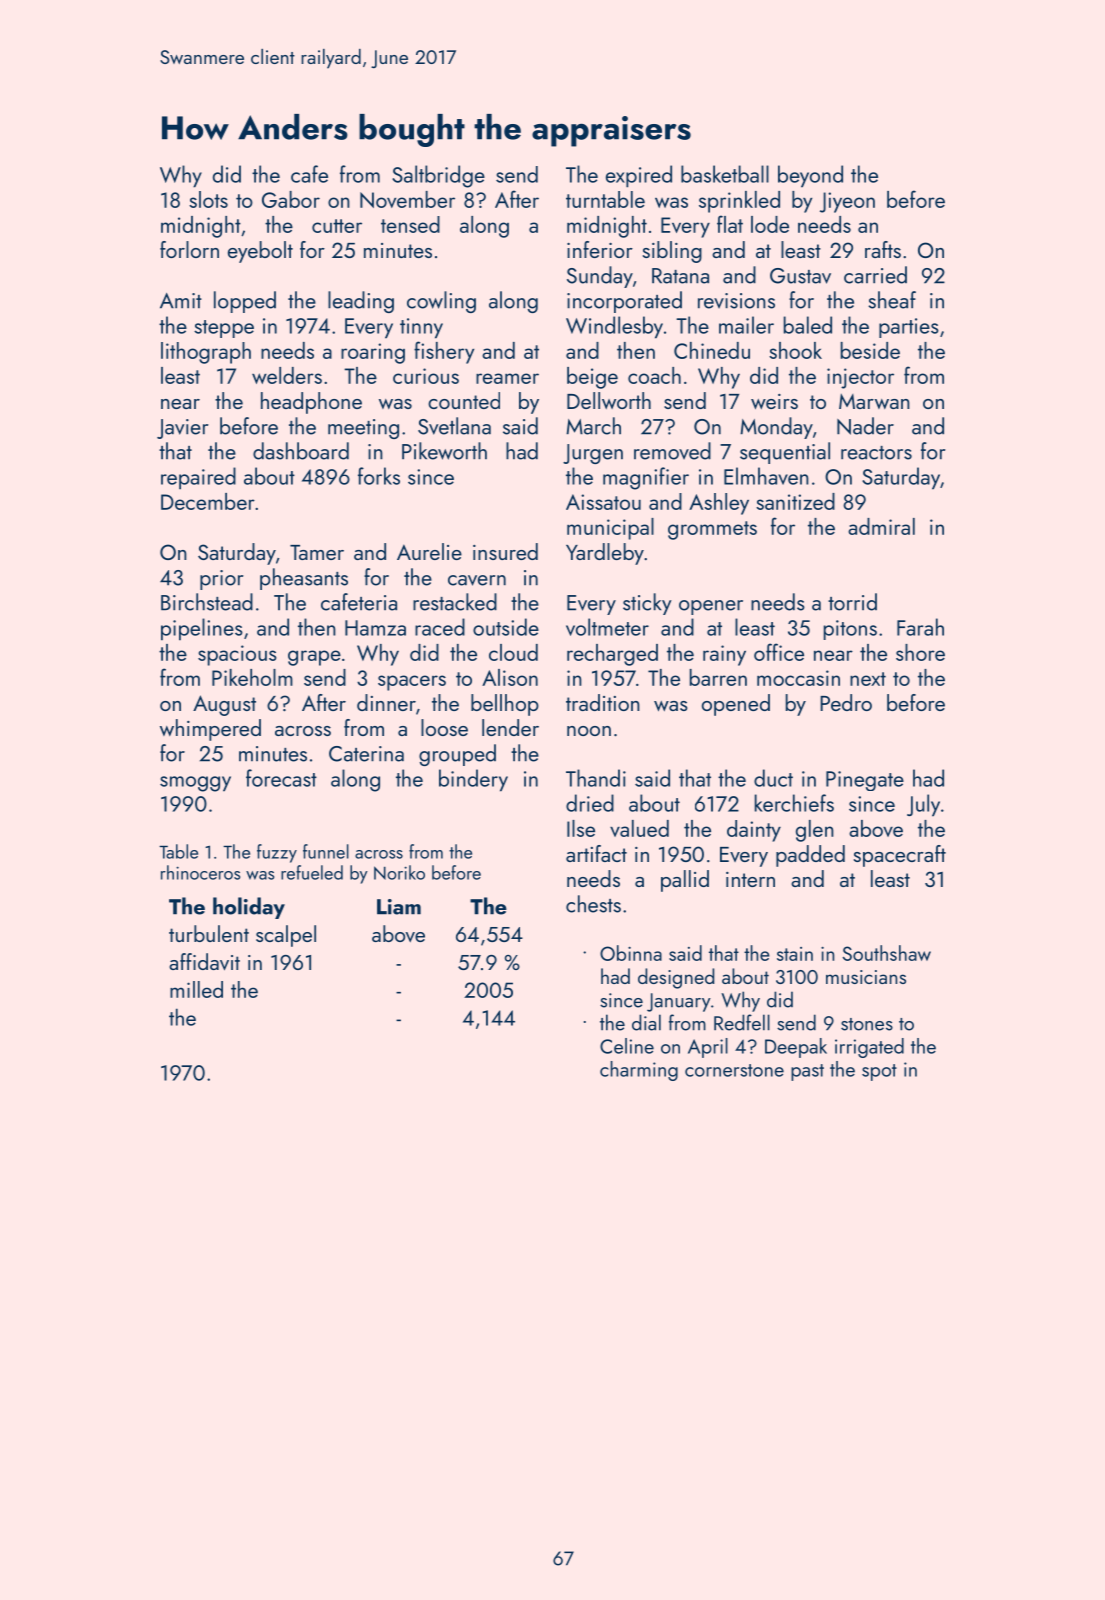 The height and width of the screenshot is (1600, 1105). I want to click on expired, so click(639, 176).
